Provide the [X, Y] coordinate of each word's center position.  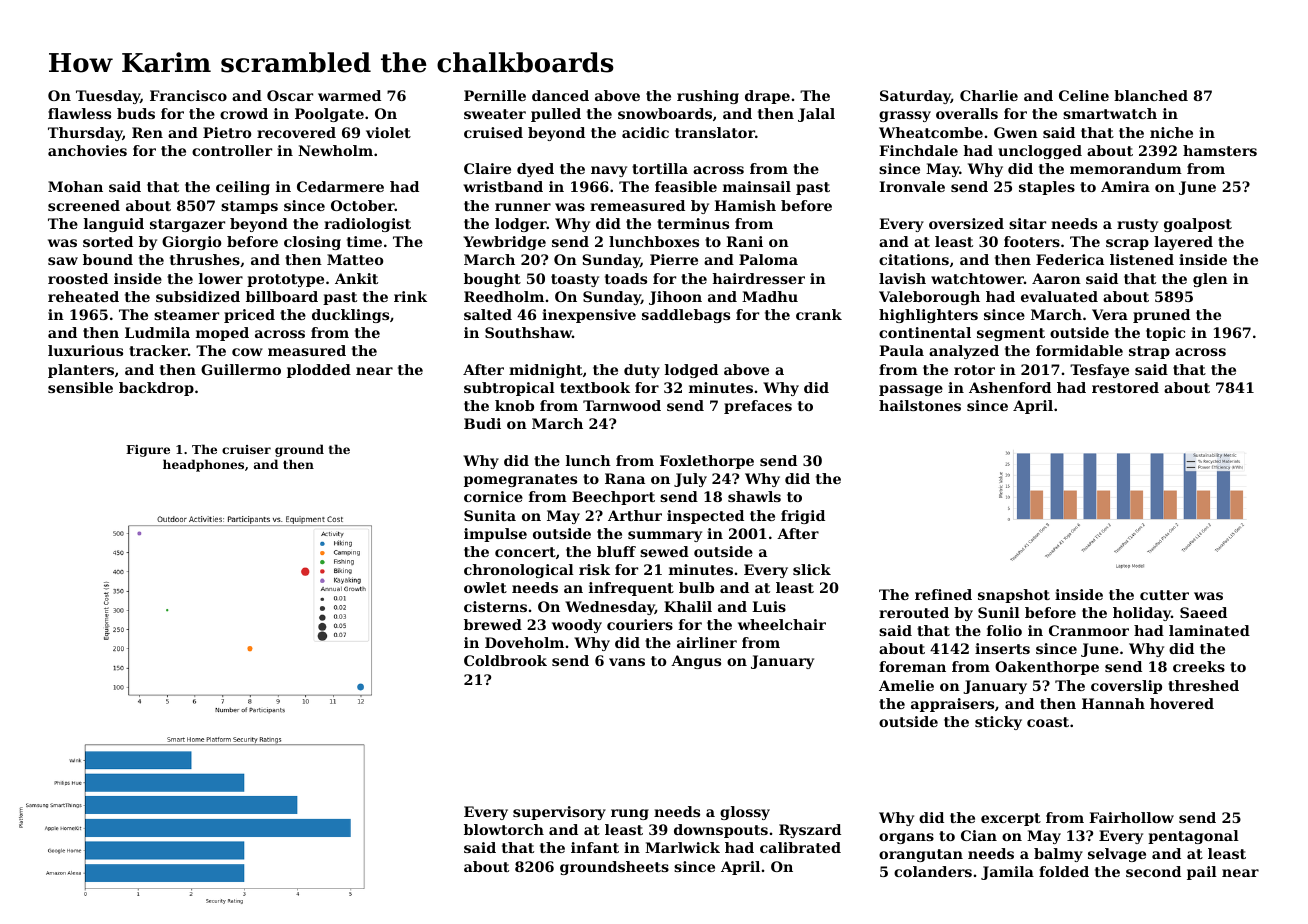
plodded [319, 371]
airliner [707, 642]
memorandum [1126, 168]
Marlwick [682, 847]
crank [819, 314]
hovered [1182, 703]
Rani [744, 241]
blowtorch [504, 829]
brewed [493, 624]
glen [1210, 280]
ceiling [243, 188]
